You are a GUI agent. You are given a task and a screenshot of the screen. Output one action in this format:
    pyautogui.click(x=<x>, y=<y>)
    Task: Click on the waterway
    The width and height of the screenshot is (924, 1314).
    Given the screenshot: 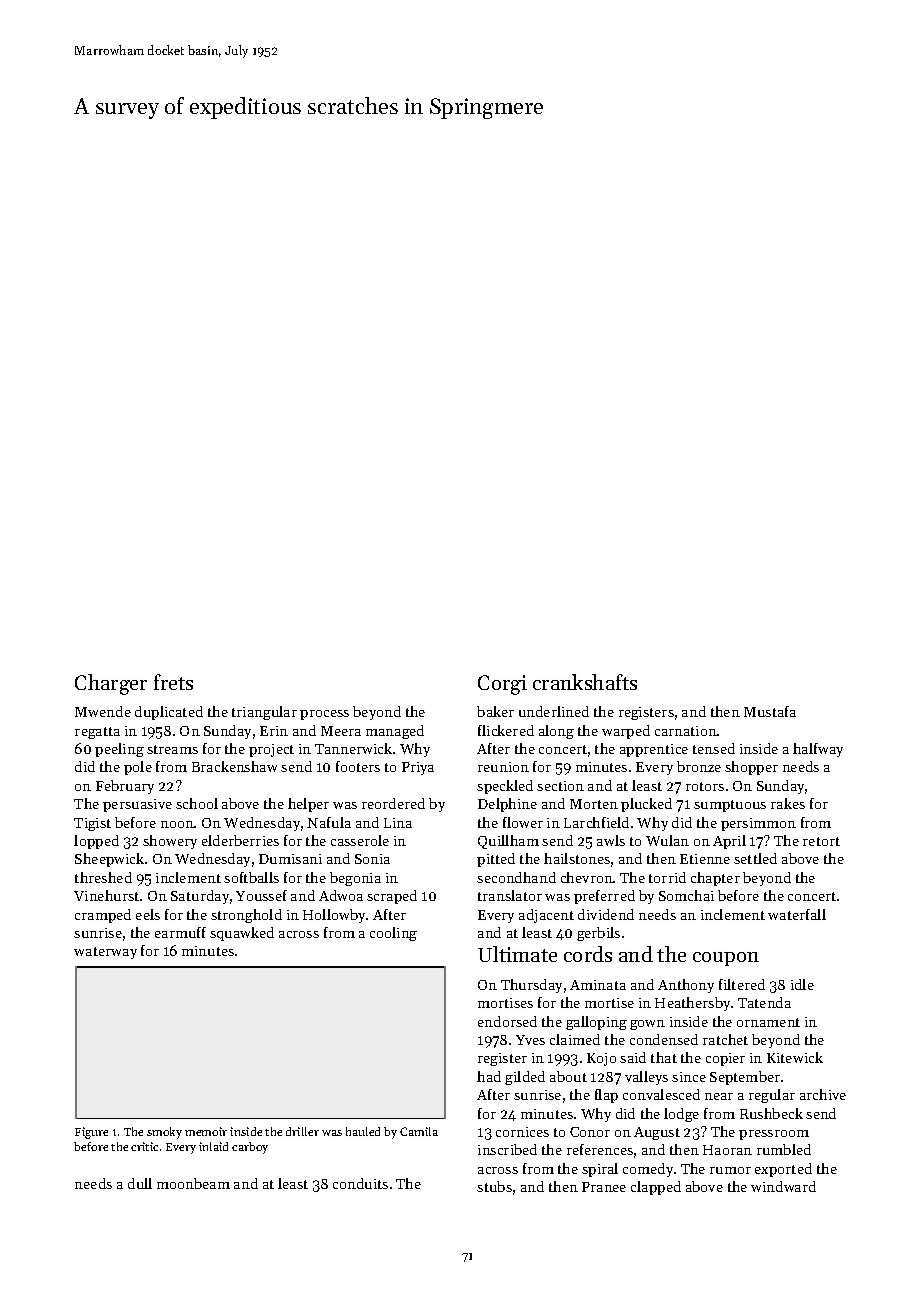 What is the action you would take?
    pyautogui.click(x=105, y=953)
